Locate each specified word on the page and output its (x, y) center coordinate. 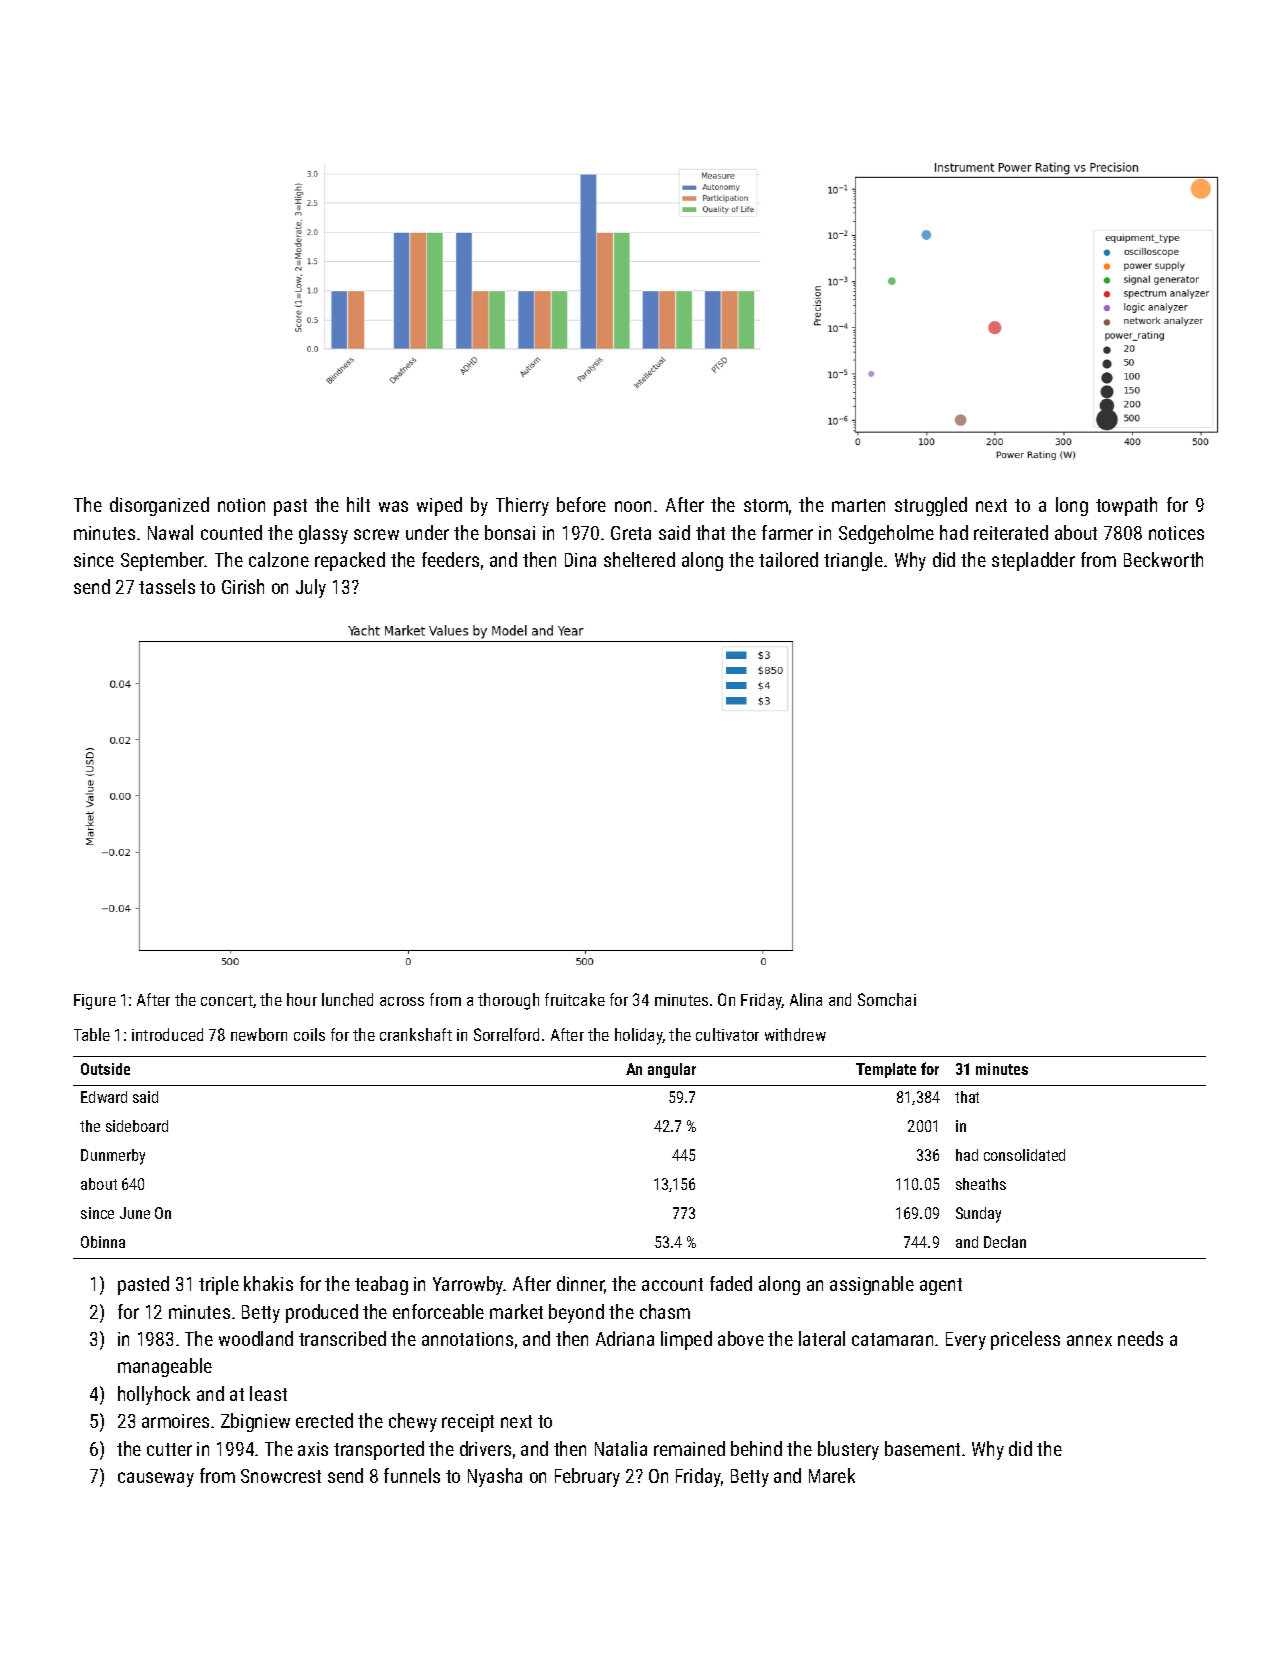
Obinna (103, 1242)
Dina (580, 560)
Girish (243, 586)
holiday (639, 1036)
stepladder (1033, 561)
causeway (156, 1479)
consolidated (1024, 1155)
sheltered (639, 559)
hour (302, 999)
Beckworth (1163, 559)
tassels (167, 586)
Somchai (887, 999)
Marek (832, 1475)
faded (731, 1283)
